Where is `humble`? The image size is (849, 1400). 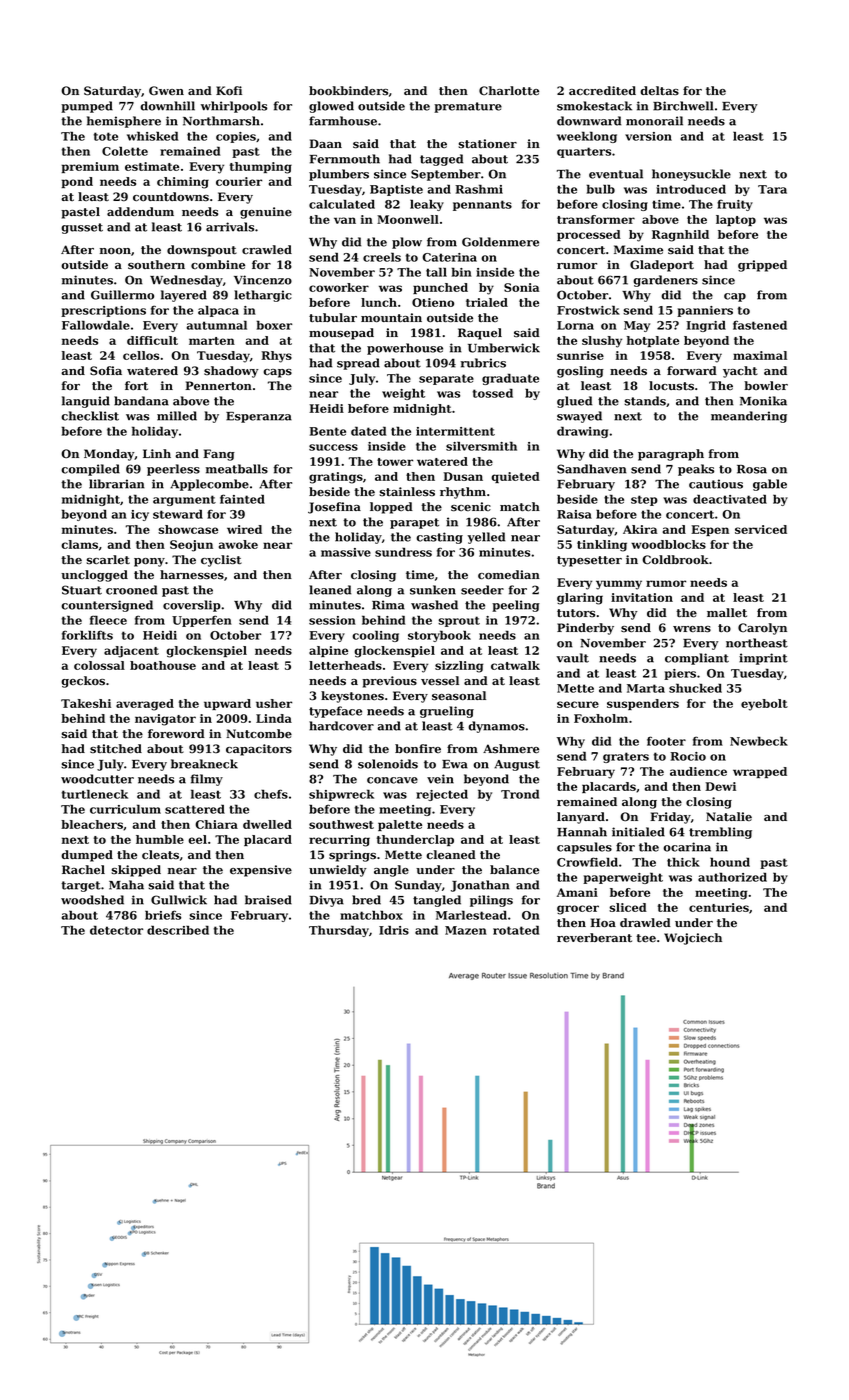 humble is located at coordinates (160, 839).
